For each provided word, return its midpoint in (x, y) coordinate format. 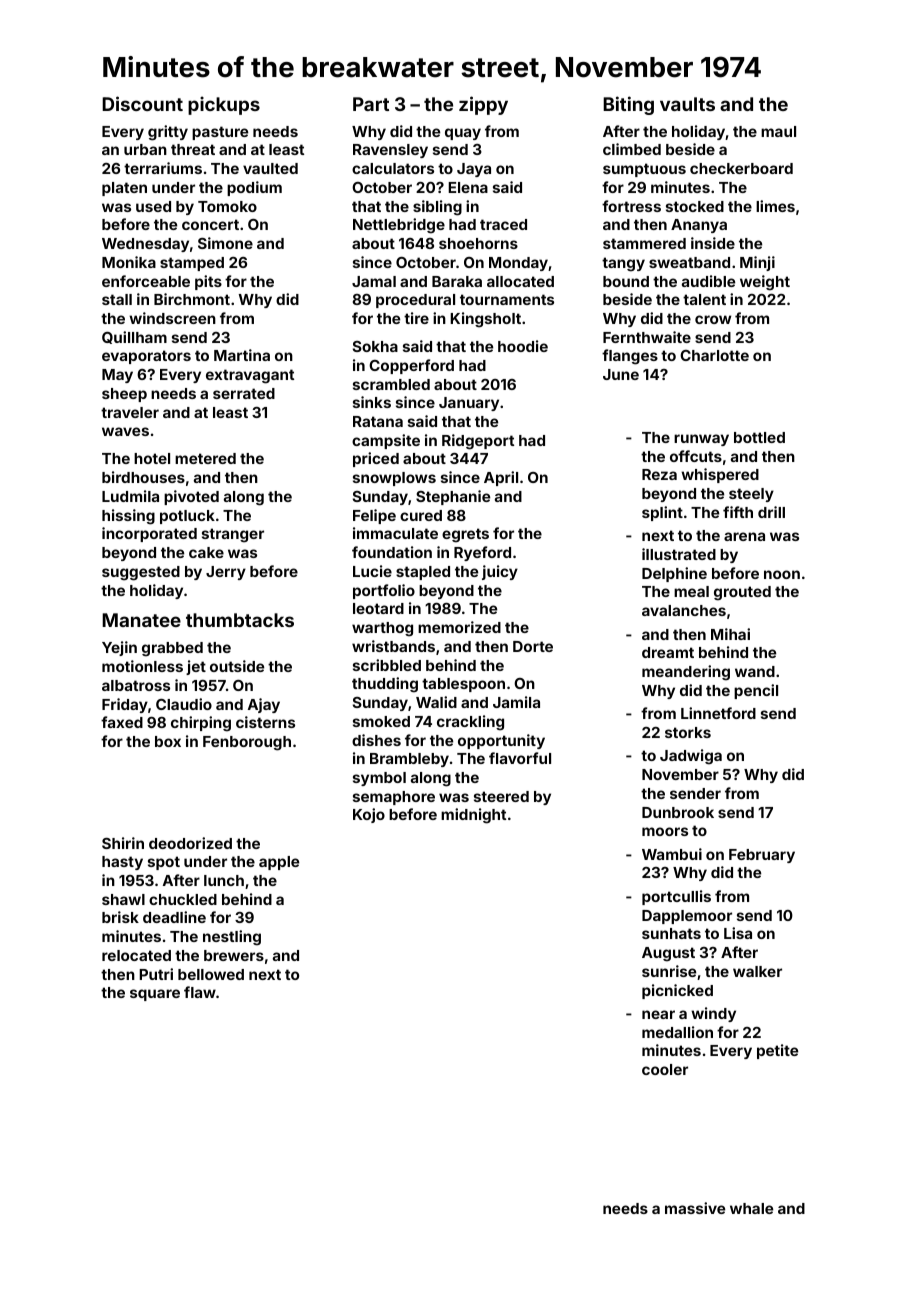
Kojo (369, 815)
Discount (142, 103)
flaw (200, 992)
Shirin (123, 843)
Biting (628, 105)
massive (695, 1208)
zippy (483, 105)
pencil (756, 691)
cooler (665, 1069)
